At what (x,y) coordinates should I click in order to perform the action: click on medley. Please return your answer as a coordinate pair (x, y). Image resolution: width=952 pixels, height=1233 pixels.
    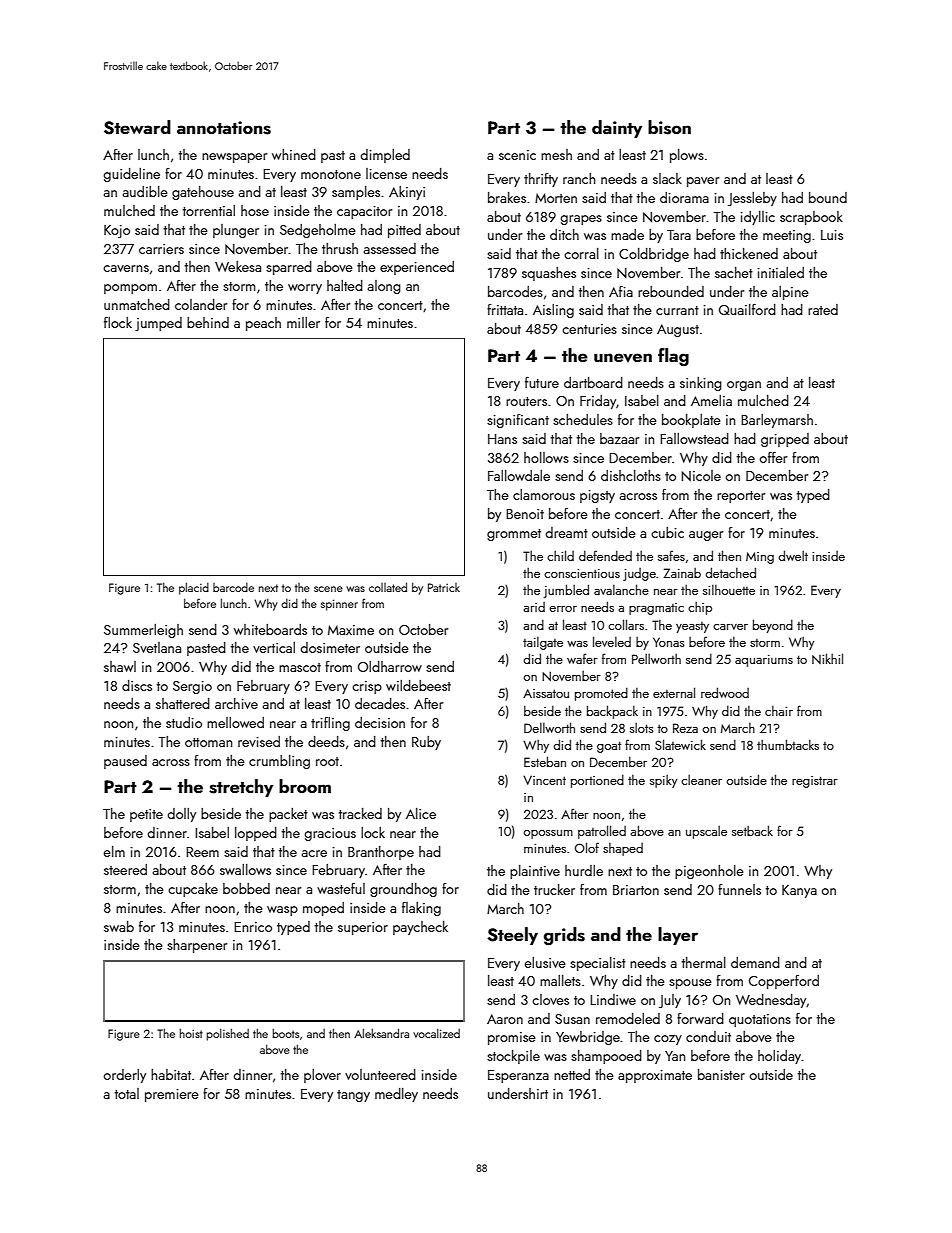
    Looking at the image, I should click on (396, 1095).
